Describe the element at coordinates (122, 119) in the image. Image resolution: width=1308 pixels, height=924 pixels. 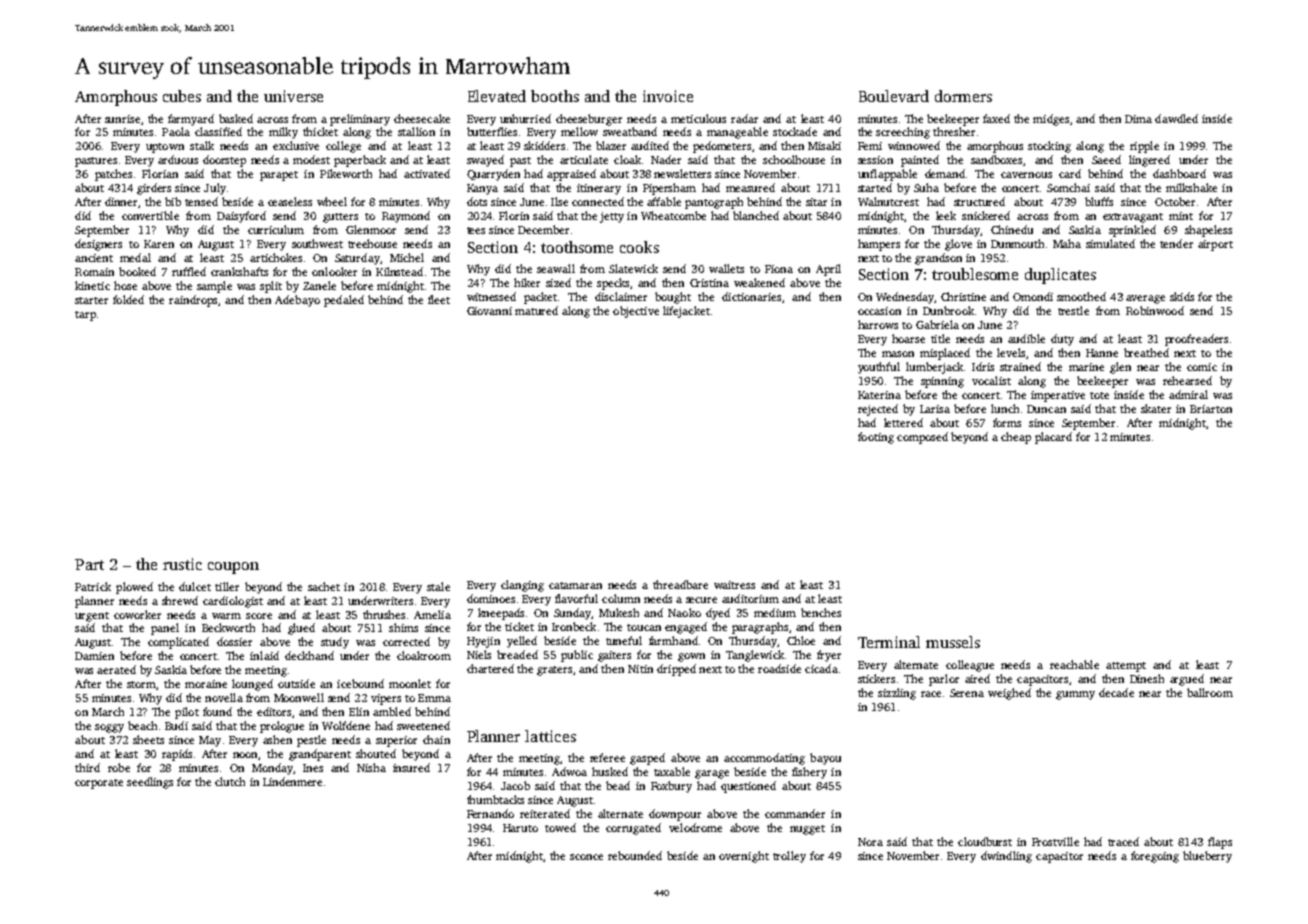
I see `sunrise` at that location.
